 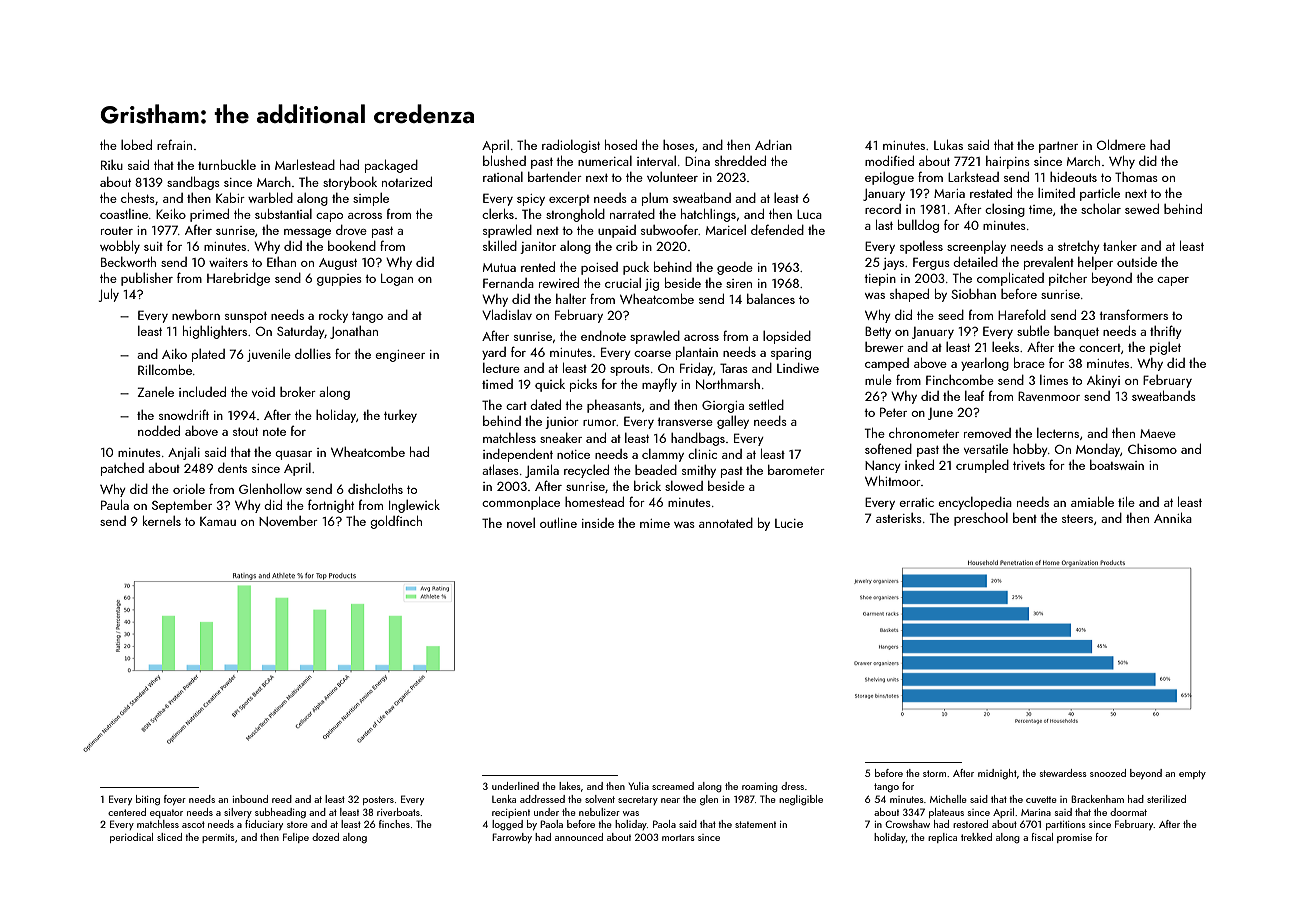 I want to click on reed, so click(x=282, y=799).
